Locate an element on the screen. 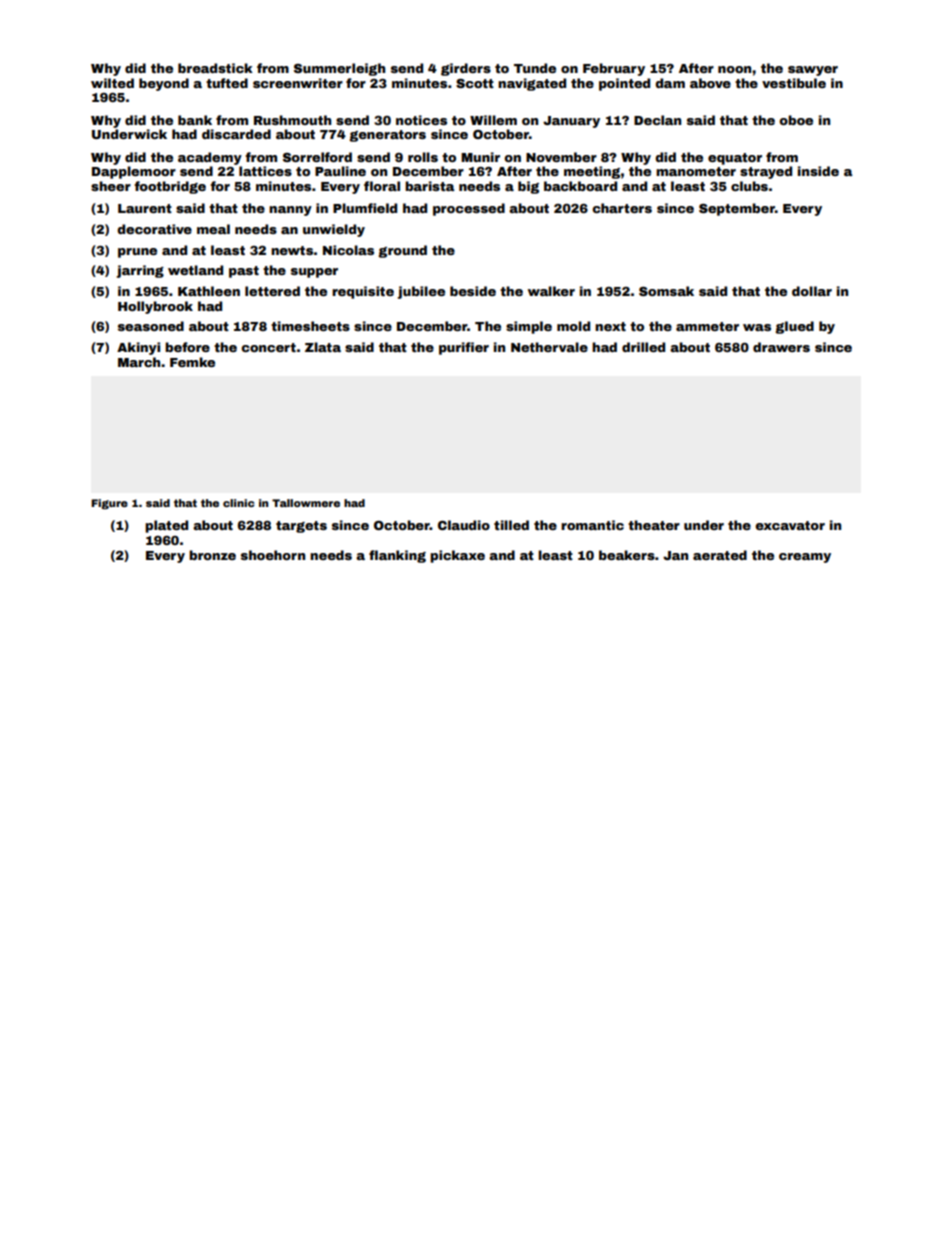  breadstick is located at coordinates (215, 68).
